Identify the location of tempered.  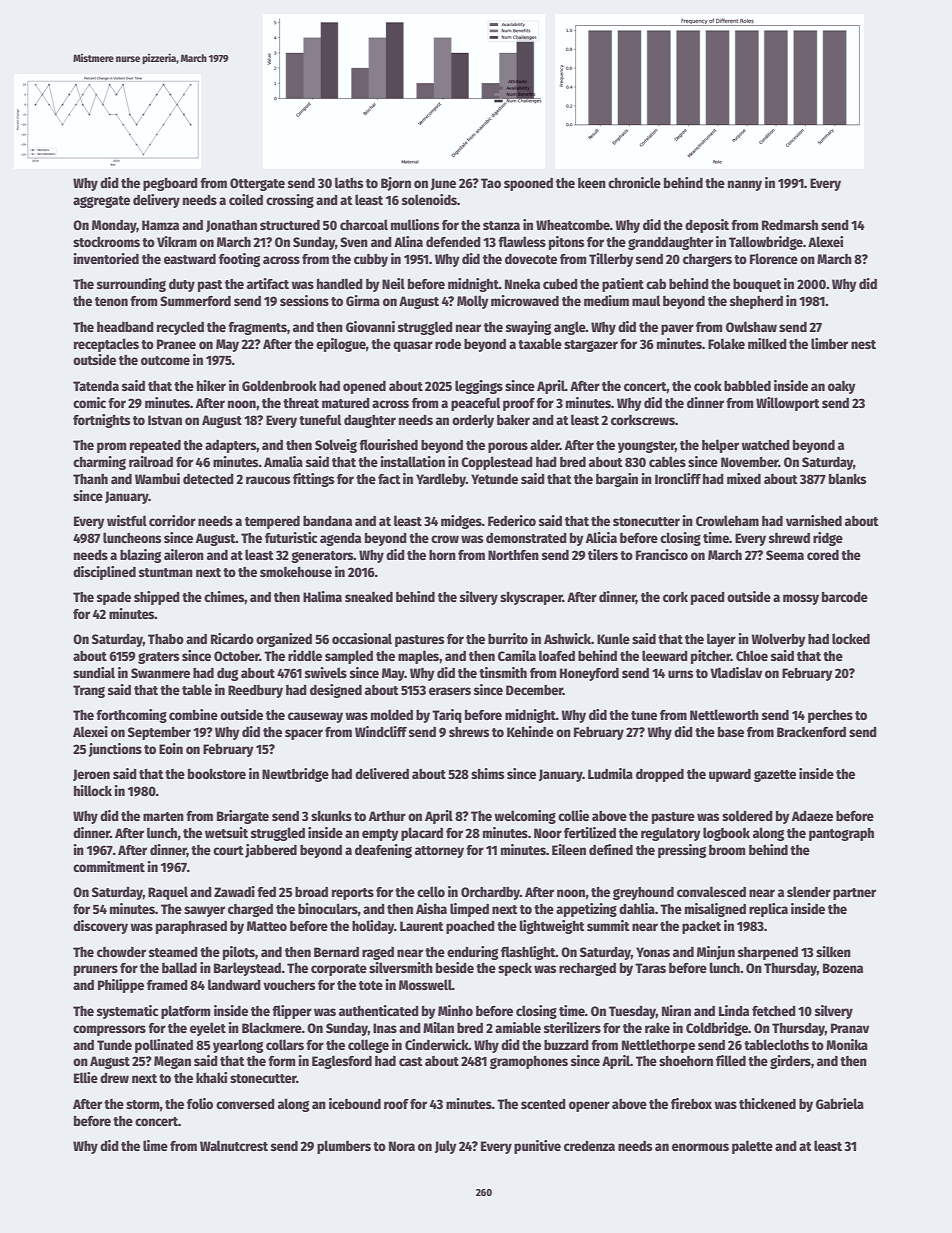
(272, 522).
